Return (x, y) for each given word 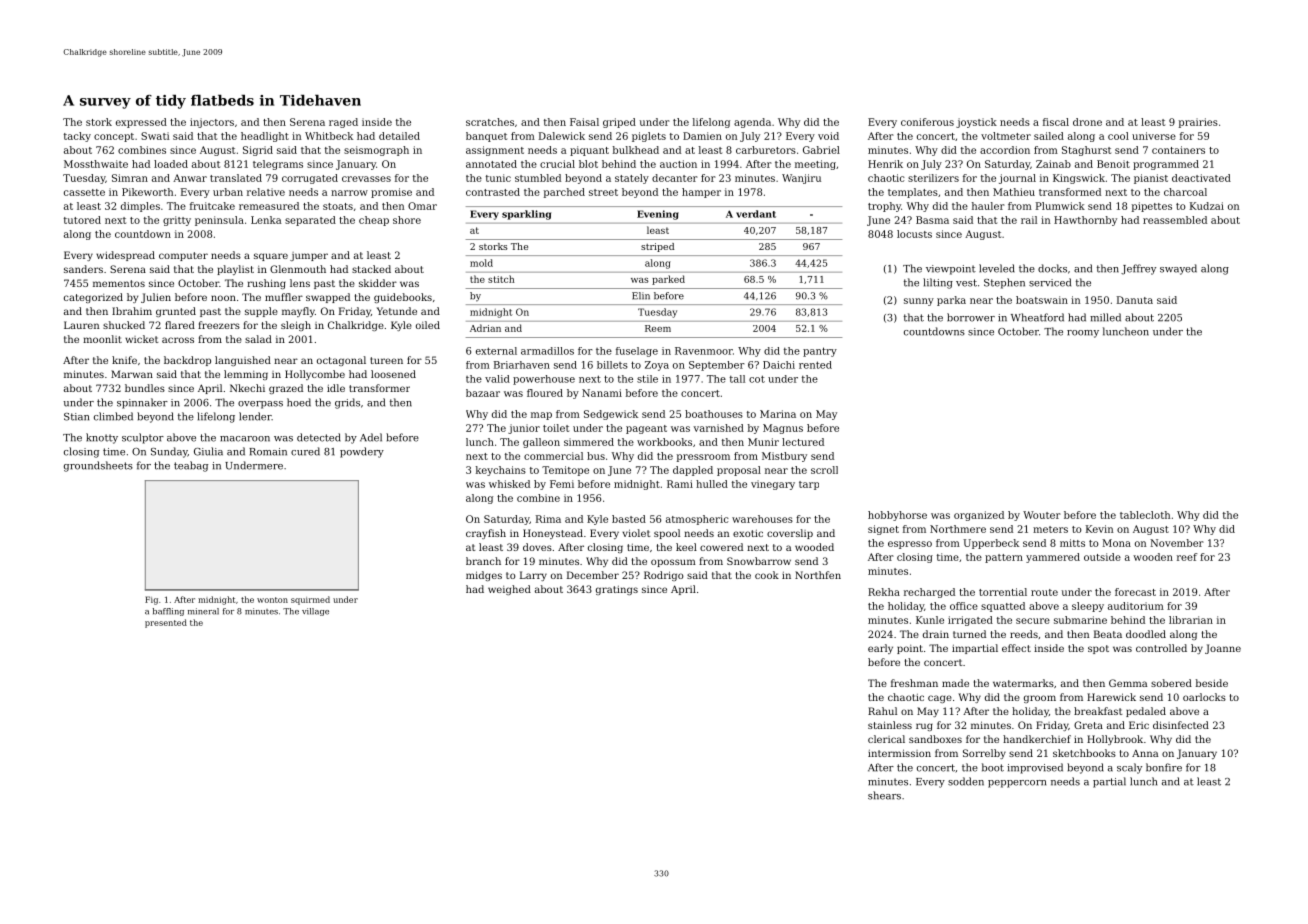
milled (1105, 317)
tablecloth (1145, 515)
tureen (386, 360)
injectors (212, 123)
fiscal (1056, 122)
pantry (820, 352)
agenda (752, 123)
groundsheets (98, 466)
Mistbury (784, 457)
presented (166, 623)
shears (884, 795)
